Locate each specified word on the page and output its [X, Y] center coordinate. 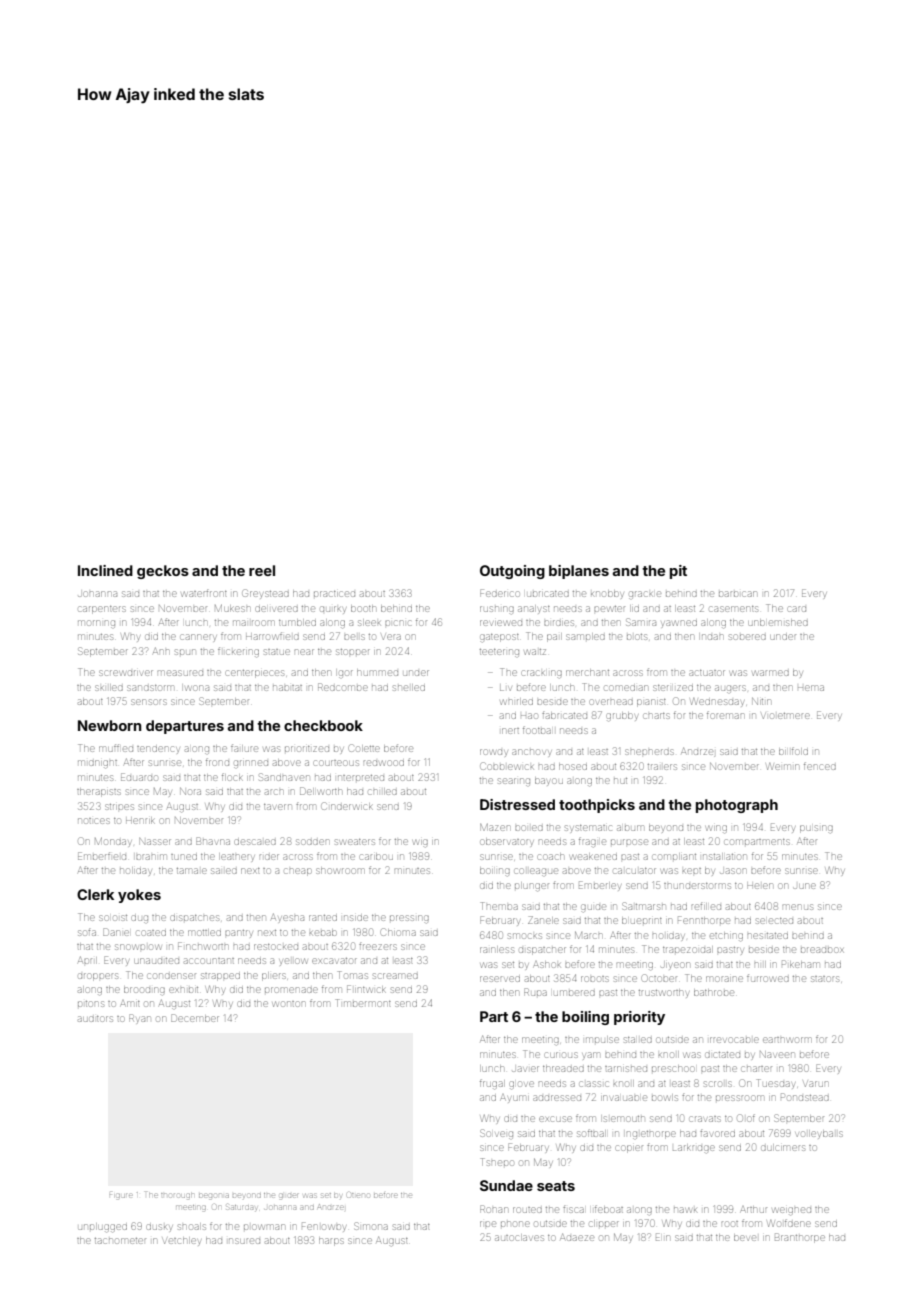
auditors [95, 1019]
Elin [663, 1237]
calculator [635, 871]
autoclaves [519, 1237]
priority [639, 1018]
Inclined [105, 570]
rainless [497, 949]
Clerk [95, 894]
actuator [707, 673]
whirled [517, 701]
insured [244, 1241]
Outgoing [512, 572]
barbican [738, 594]
